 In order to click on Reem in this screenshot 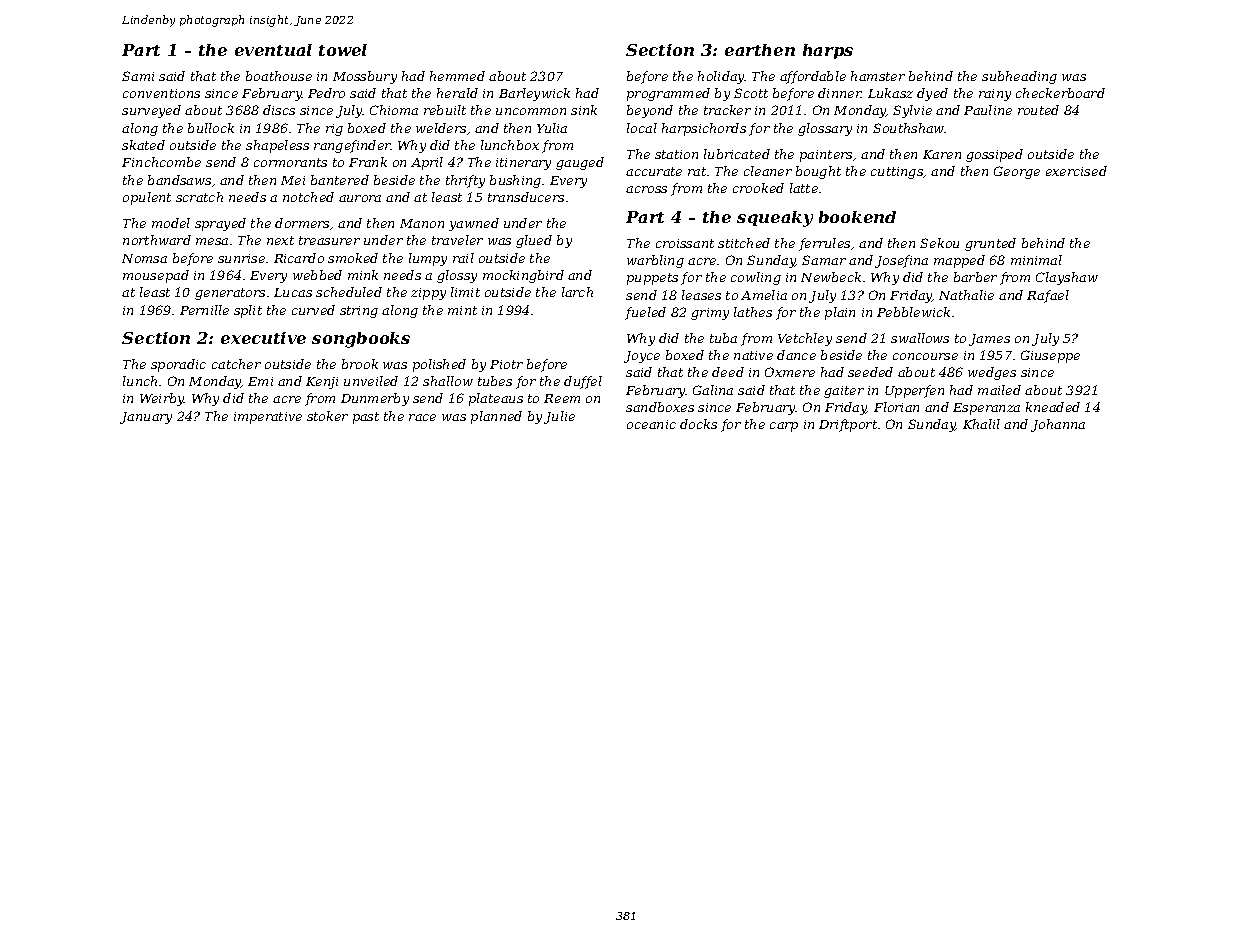, I will do `click(562, 398)`.
